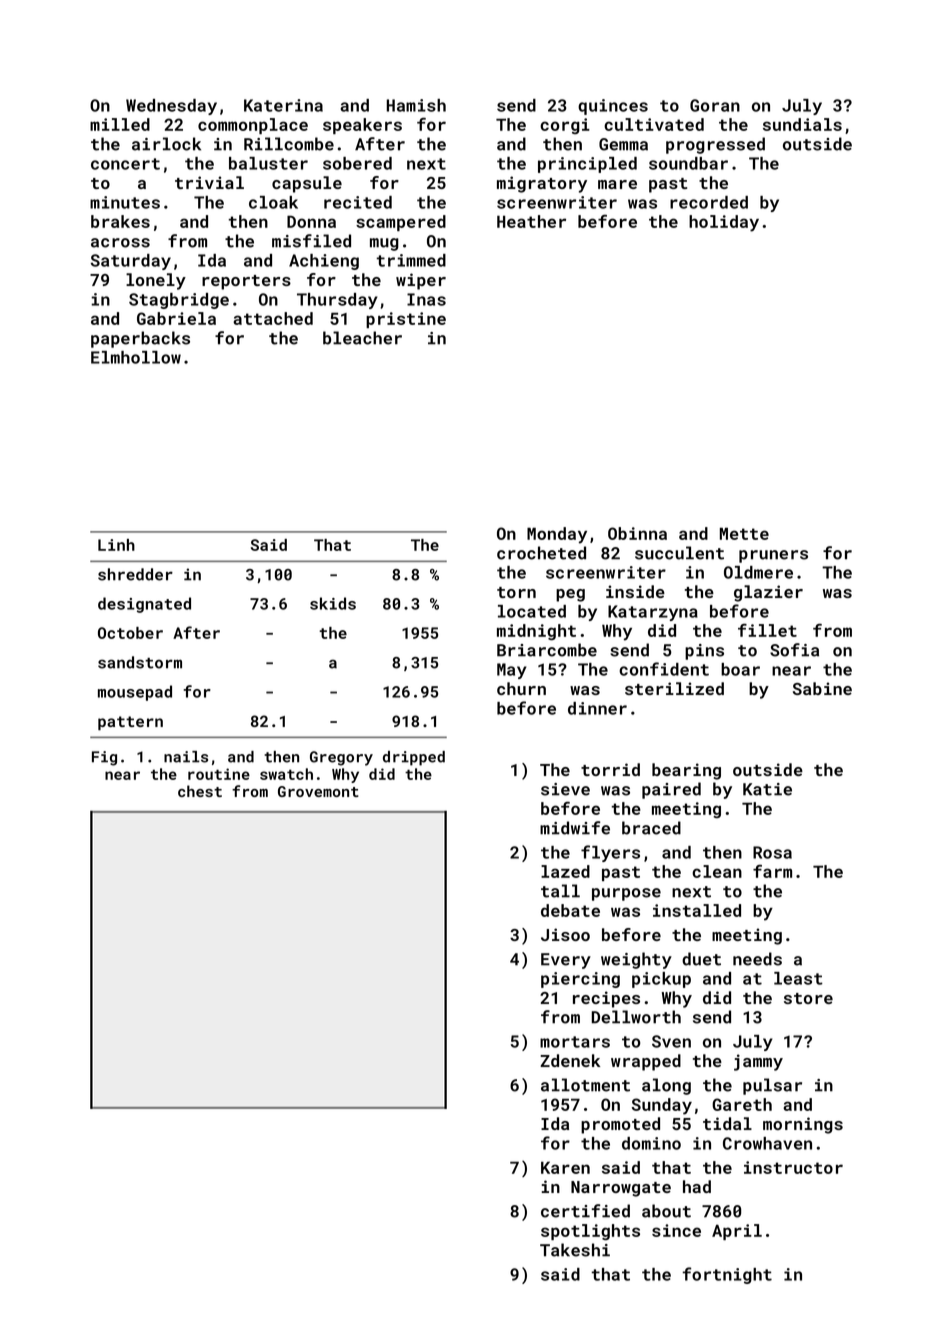 The image size is (943, 1339). I want to click on speakers, so click(362, 126).
